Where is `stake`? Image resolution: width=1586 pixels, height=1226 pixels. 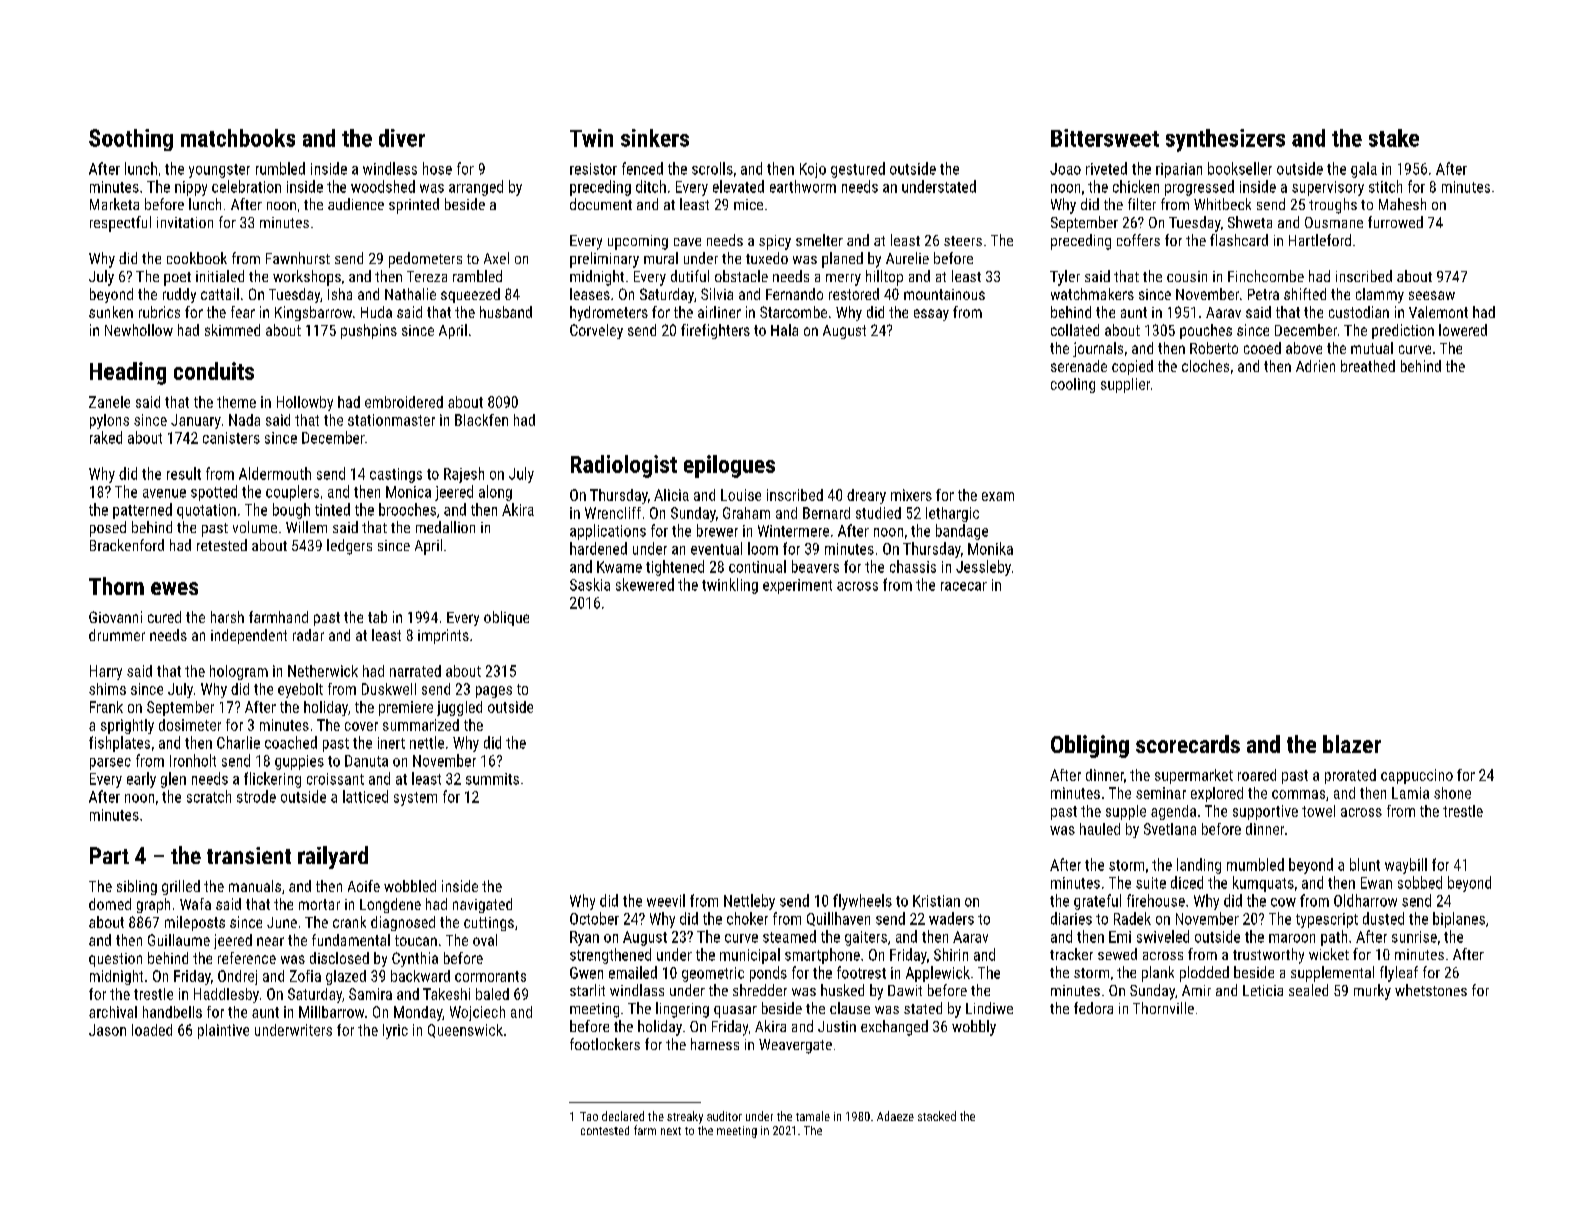
stake is located at coordinates (1394, 138).
